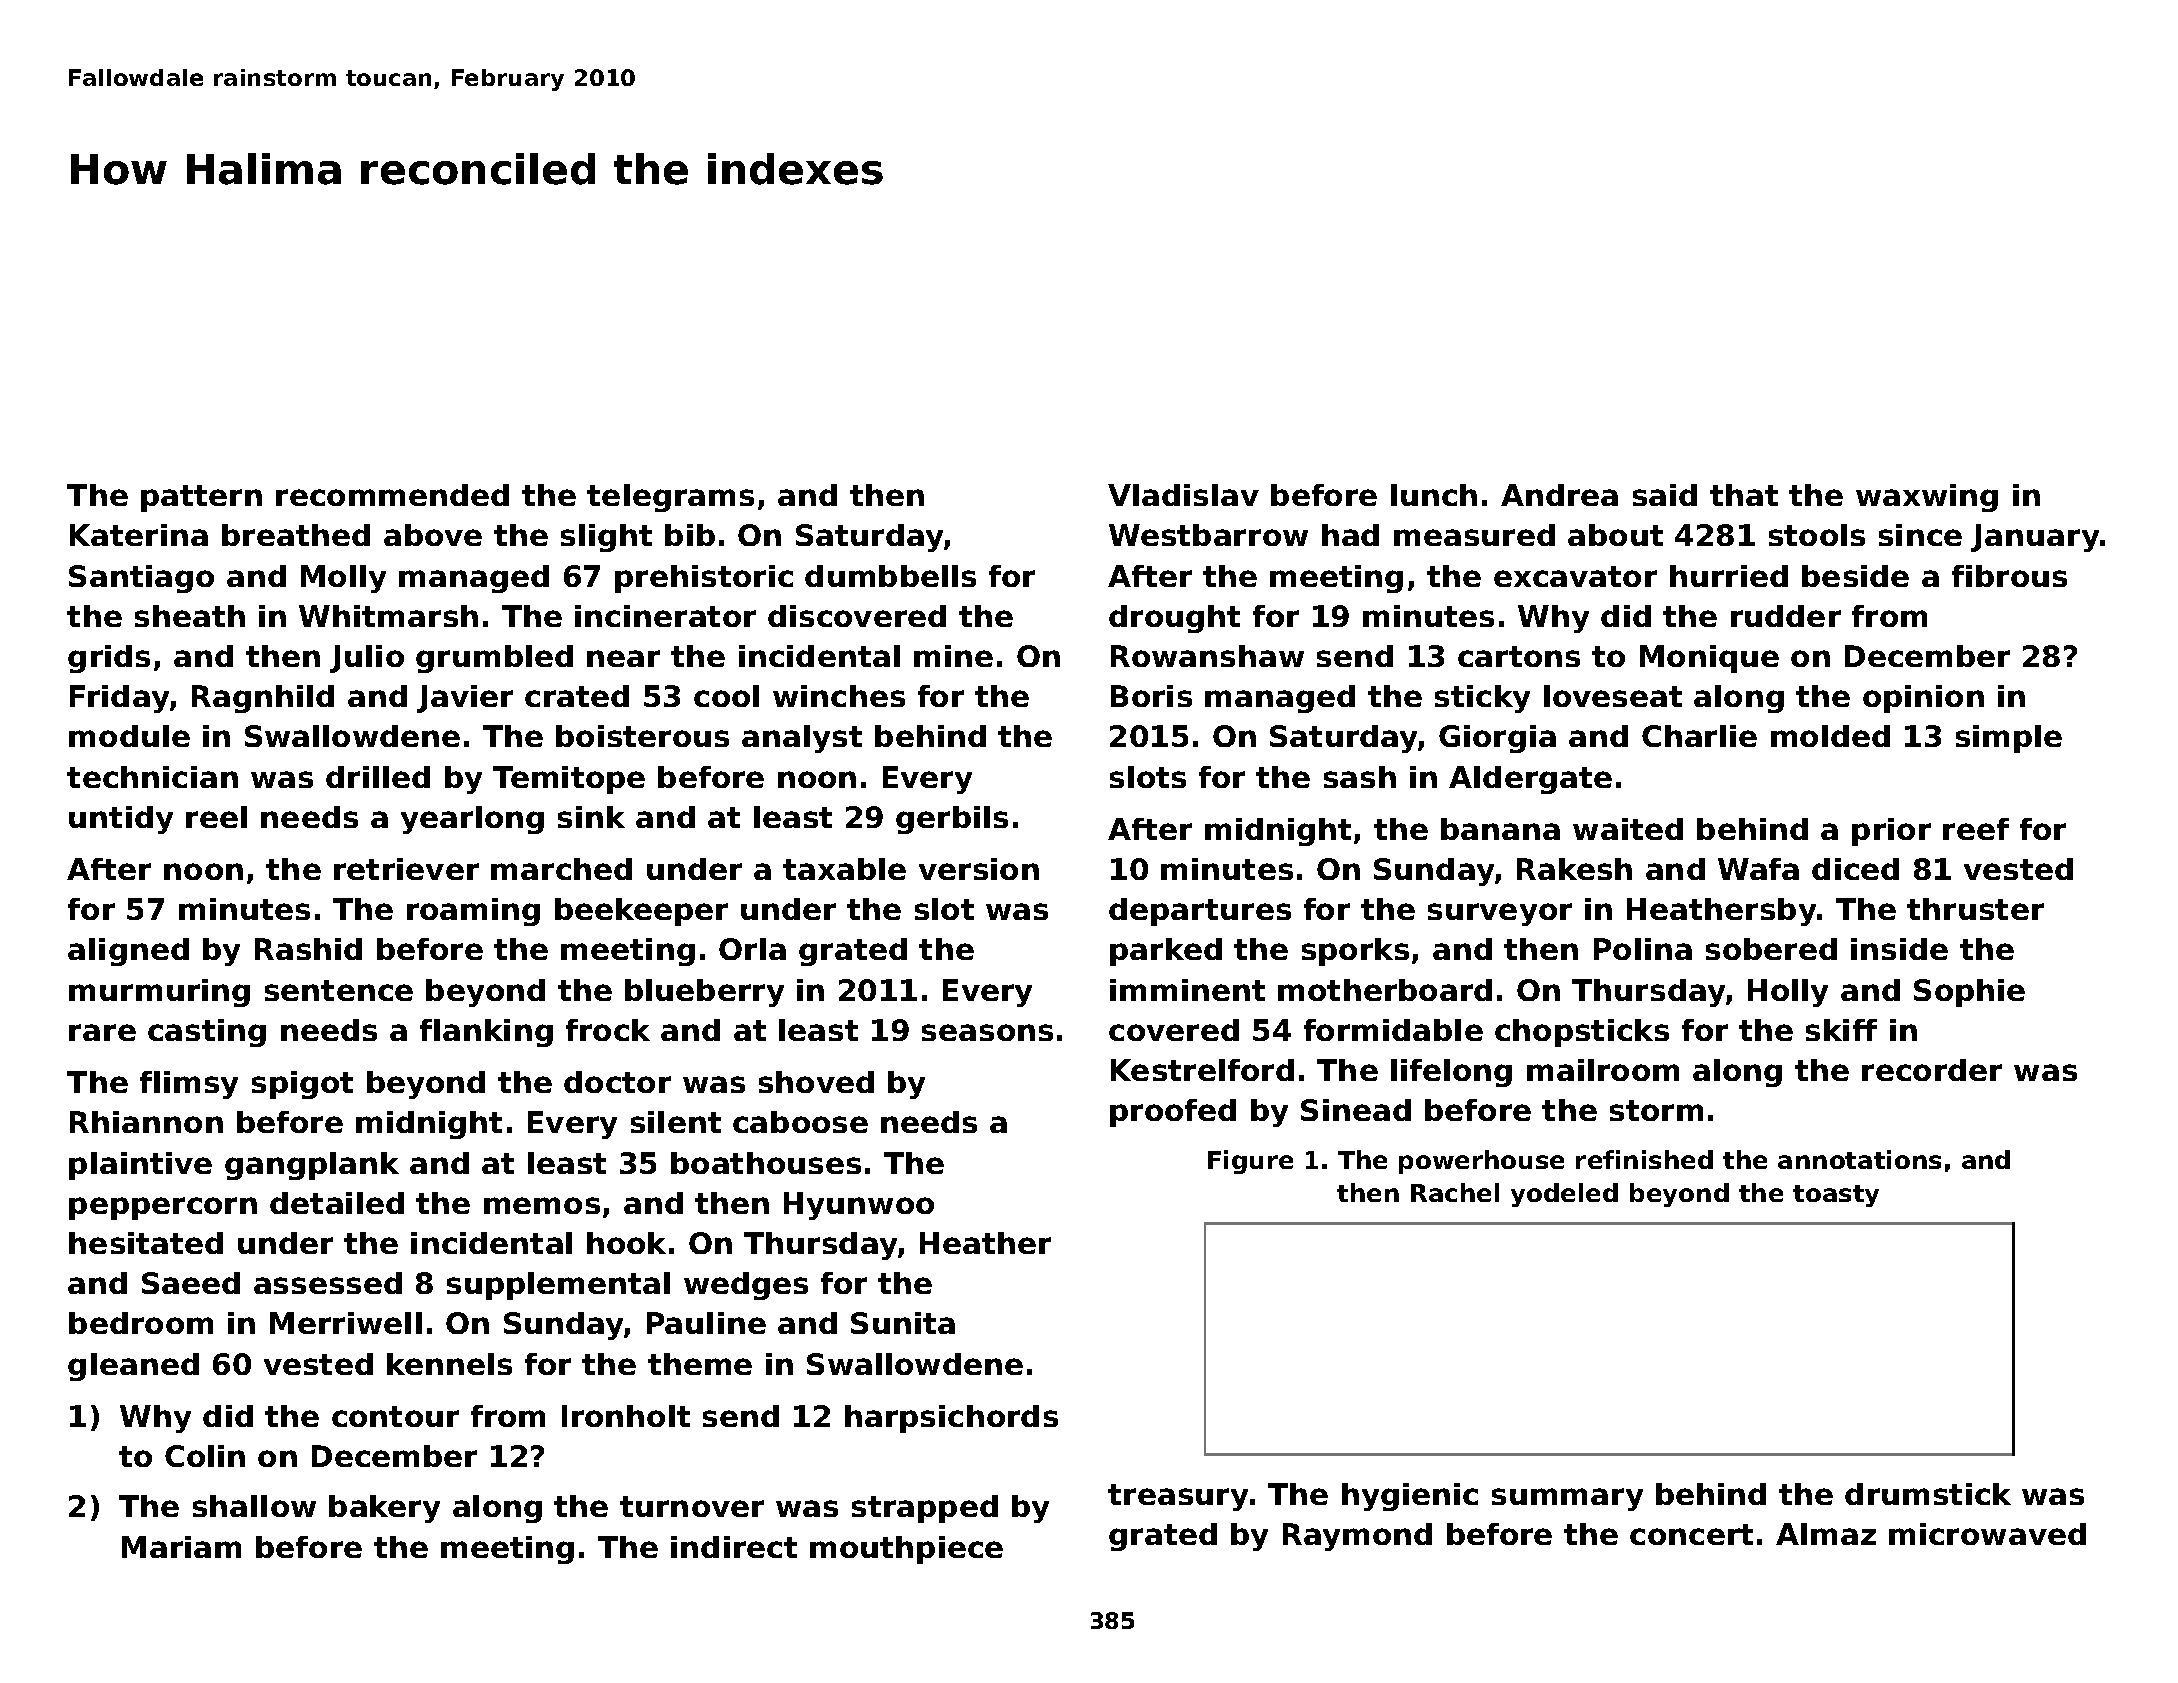  What do you see at coordinates (1744, 495) in the screenshot?
I see `that` at bounding box center [1744, 495].
